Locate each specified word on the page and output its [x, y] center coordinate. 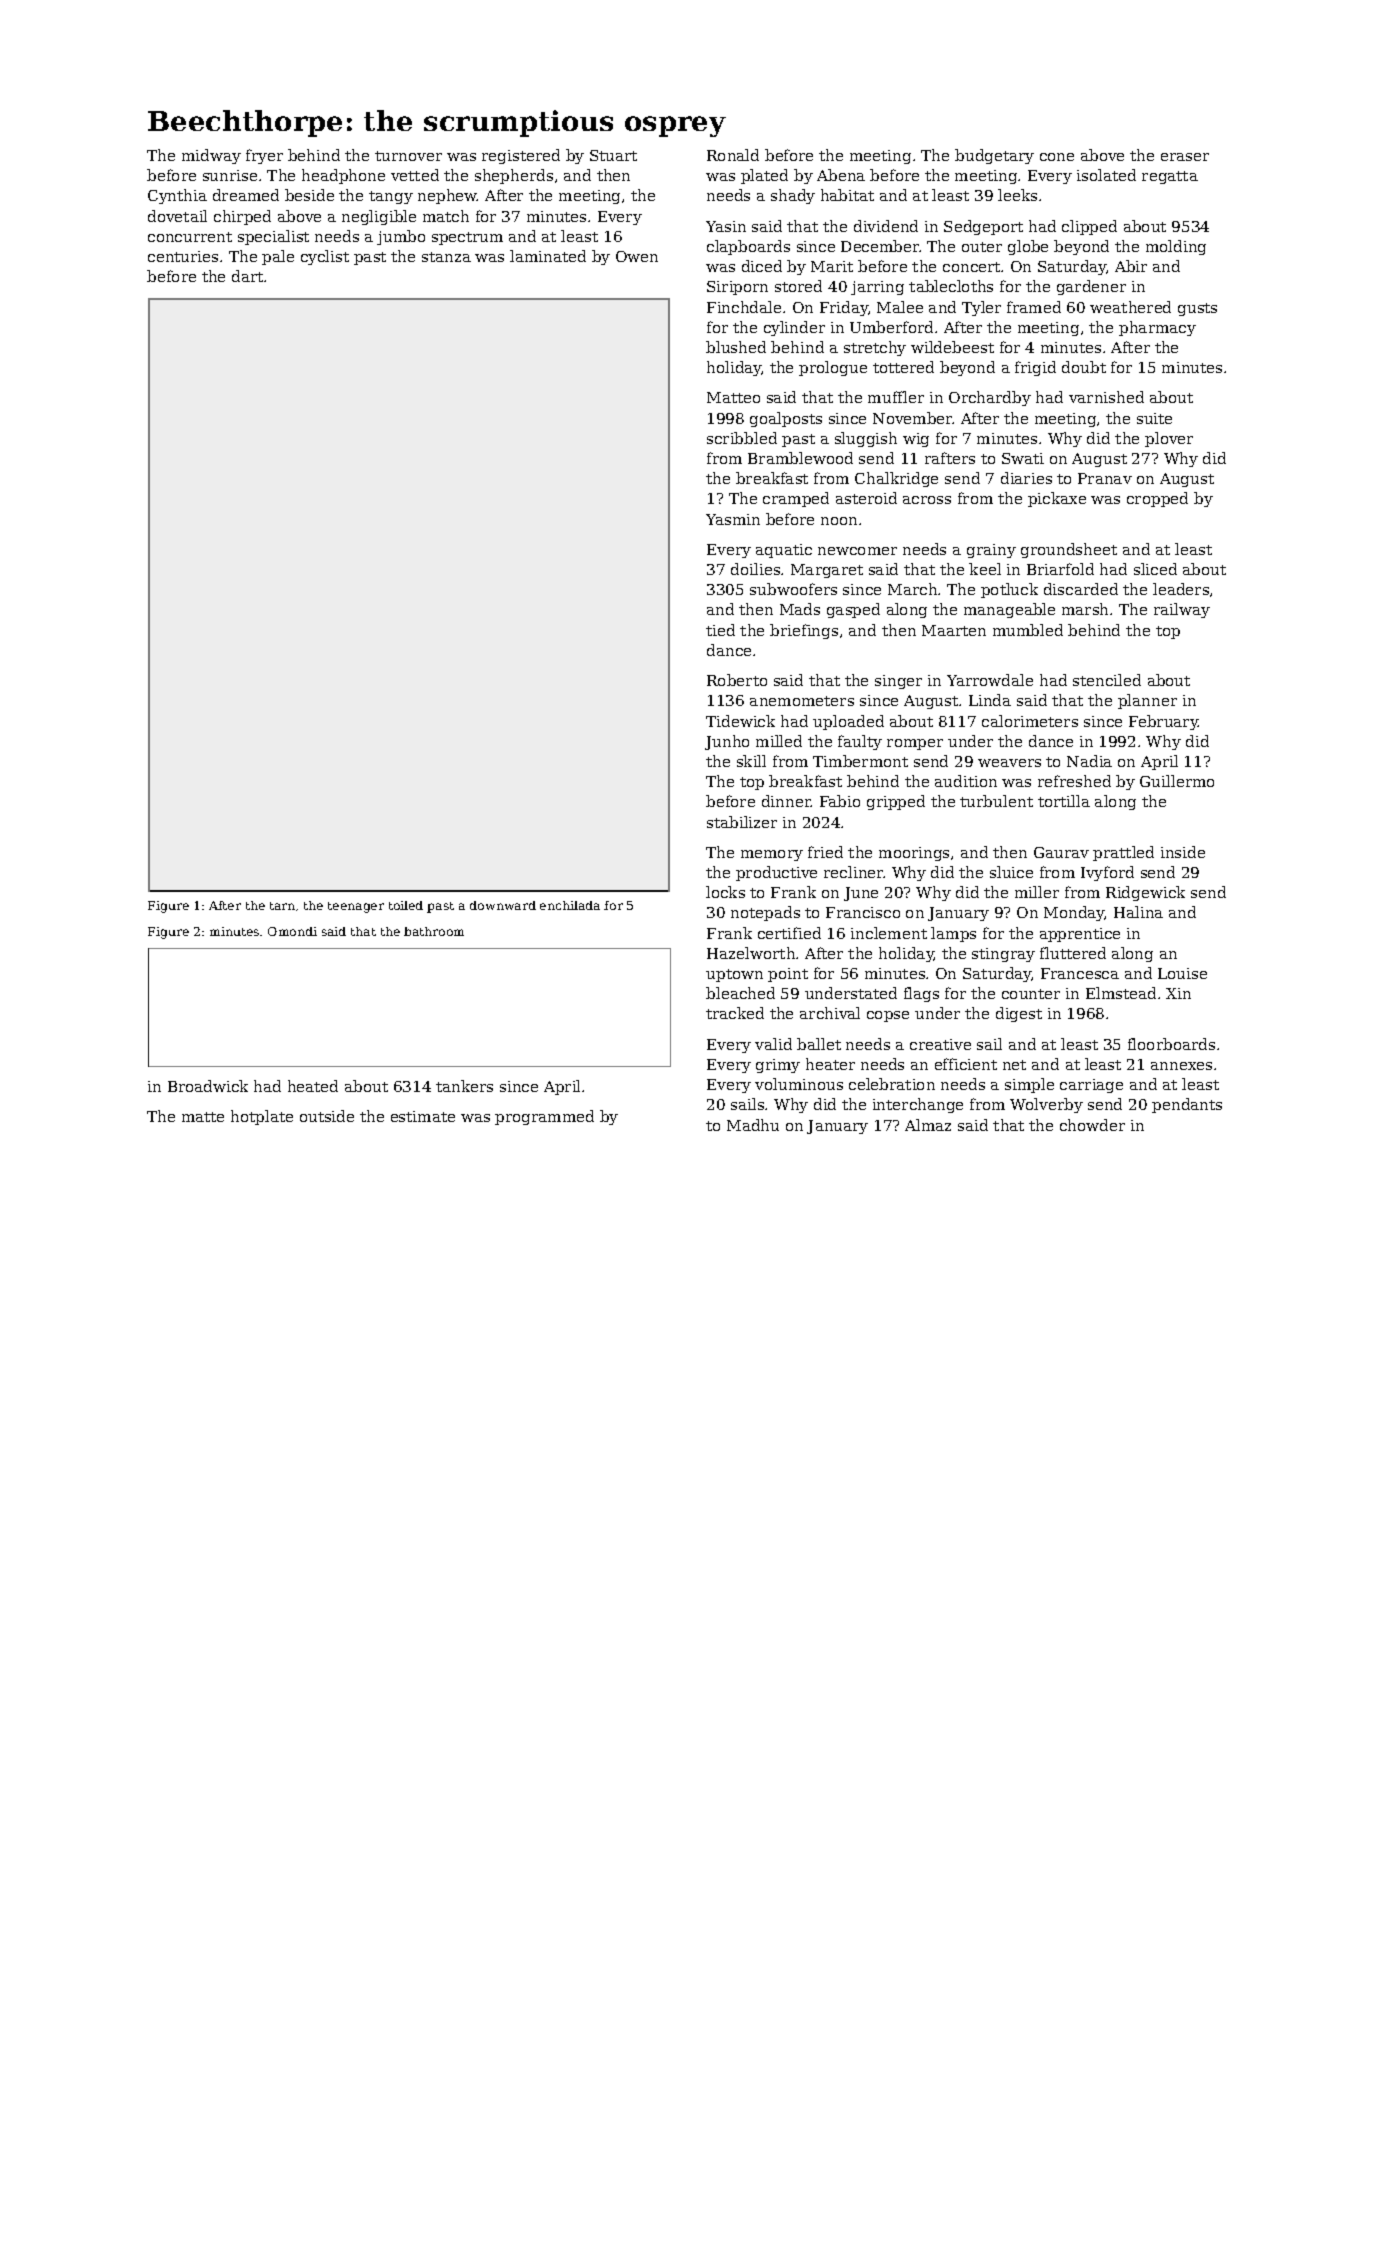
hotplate [262, 1117]
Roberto [737, 680]
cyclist [325, 257]
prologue [833, 368]
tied [720, 630]
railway [1182, 610]
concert [972, 267]
